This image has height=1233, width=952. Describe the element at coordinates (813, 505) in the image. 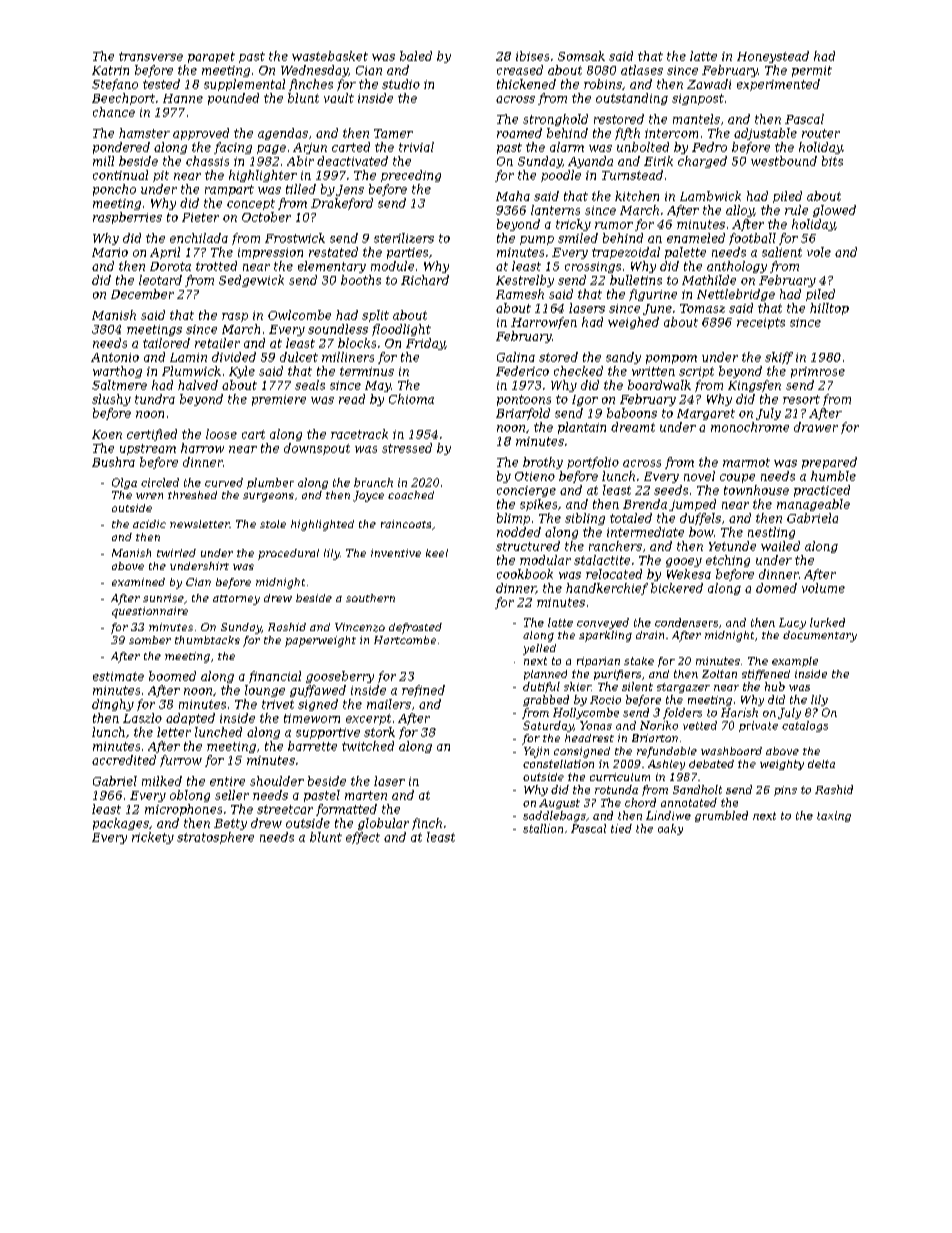

I see `manageable` at that location.
